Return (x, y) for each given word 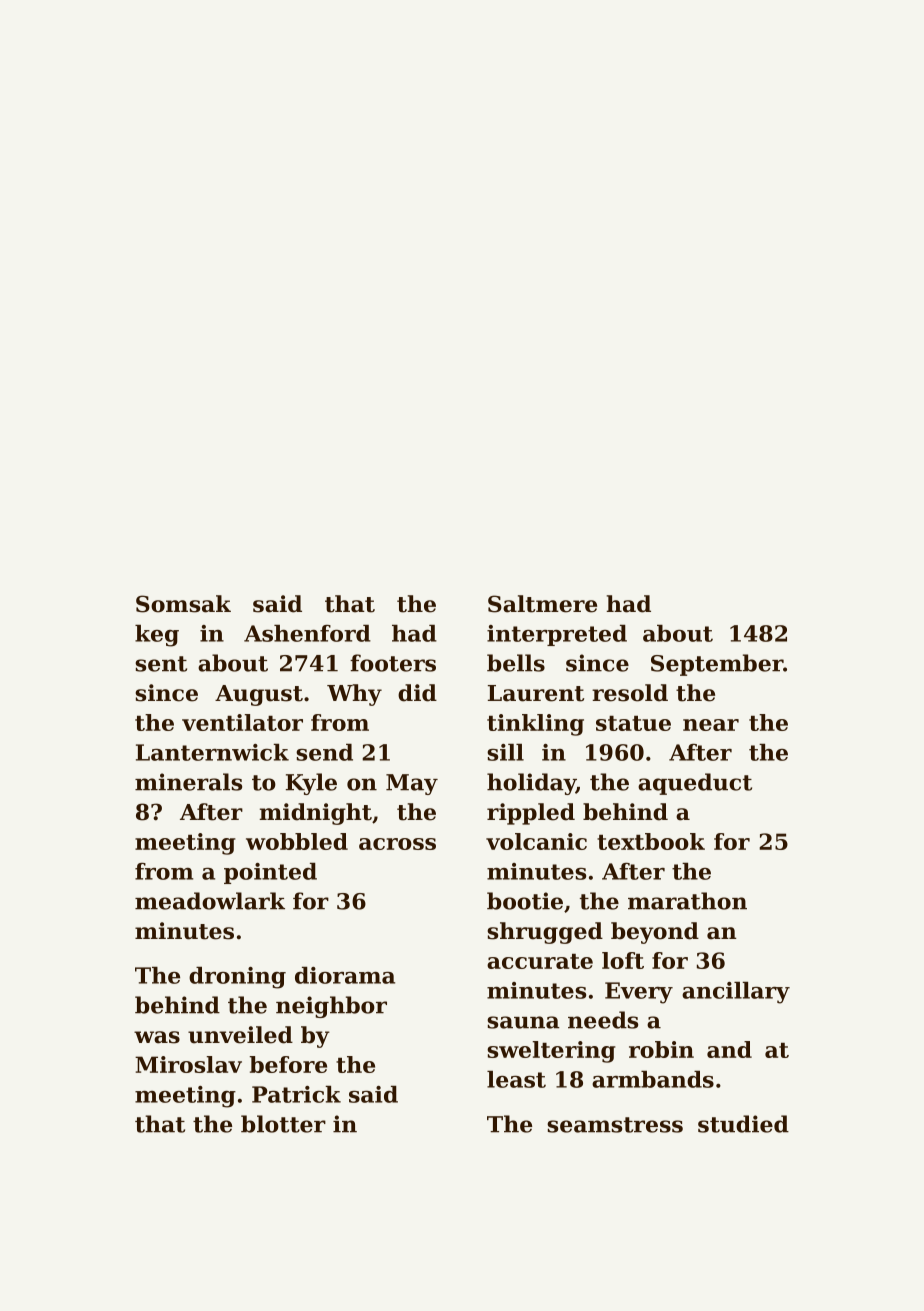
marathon (687, 901)
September (717, 665)
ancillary (736, 993)
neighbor (331, 1007)
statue (633, 723)
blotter (283, 1124)
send (324, 752)
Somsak (183, 604)
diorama (345, 975)
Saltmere (542, 604)
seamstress (615, 1125)
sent (161, 664)
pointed (270, 873)
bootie (525, 901)
